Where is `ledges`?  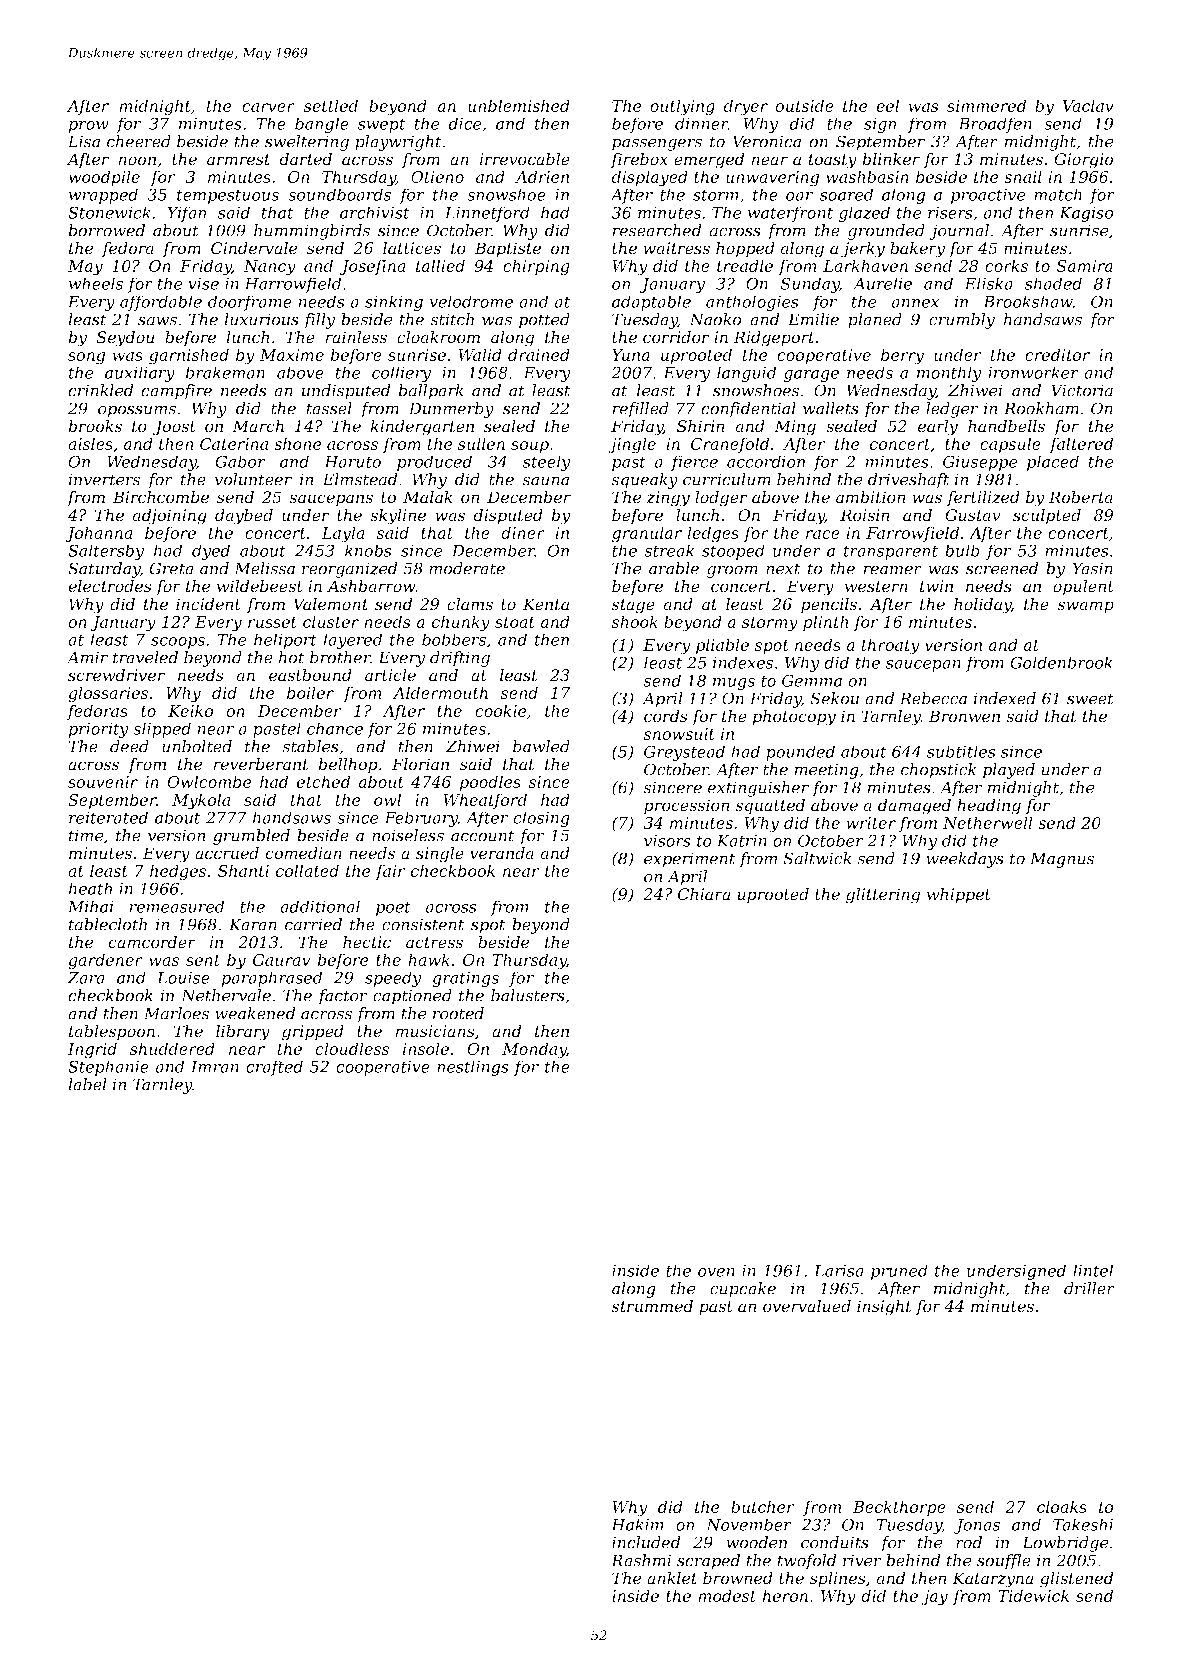 ledges is located at coordinates (713, 534).
